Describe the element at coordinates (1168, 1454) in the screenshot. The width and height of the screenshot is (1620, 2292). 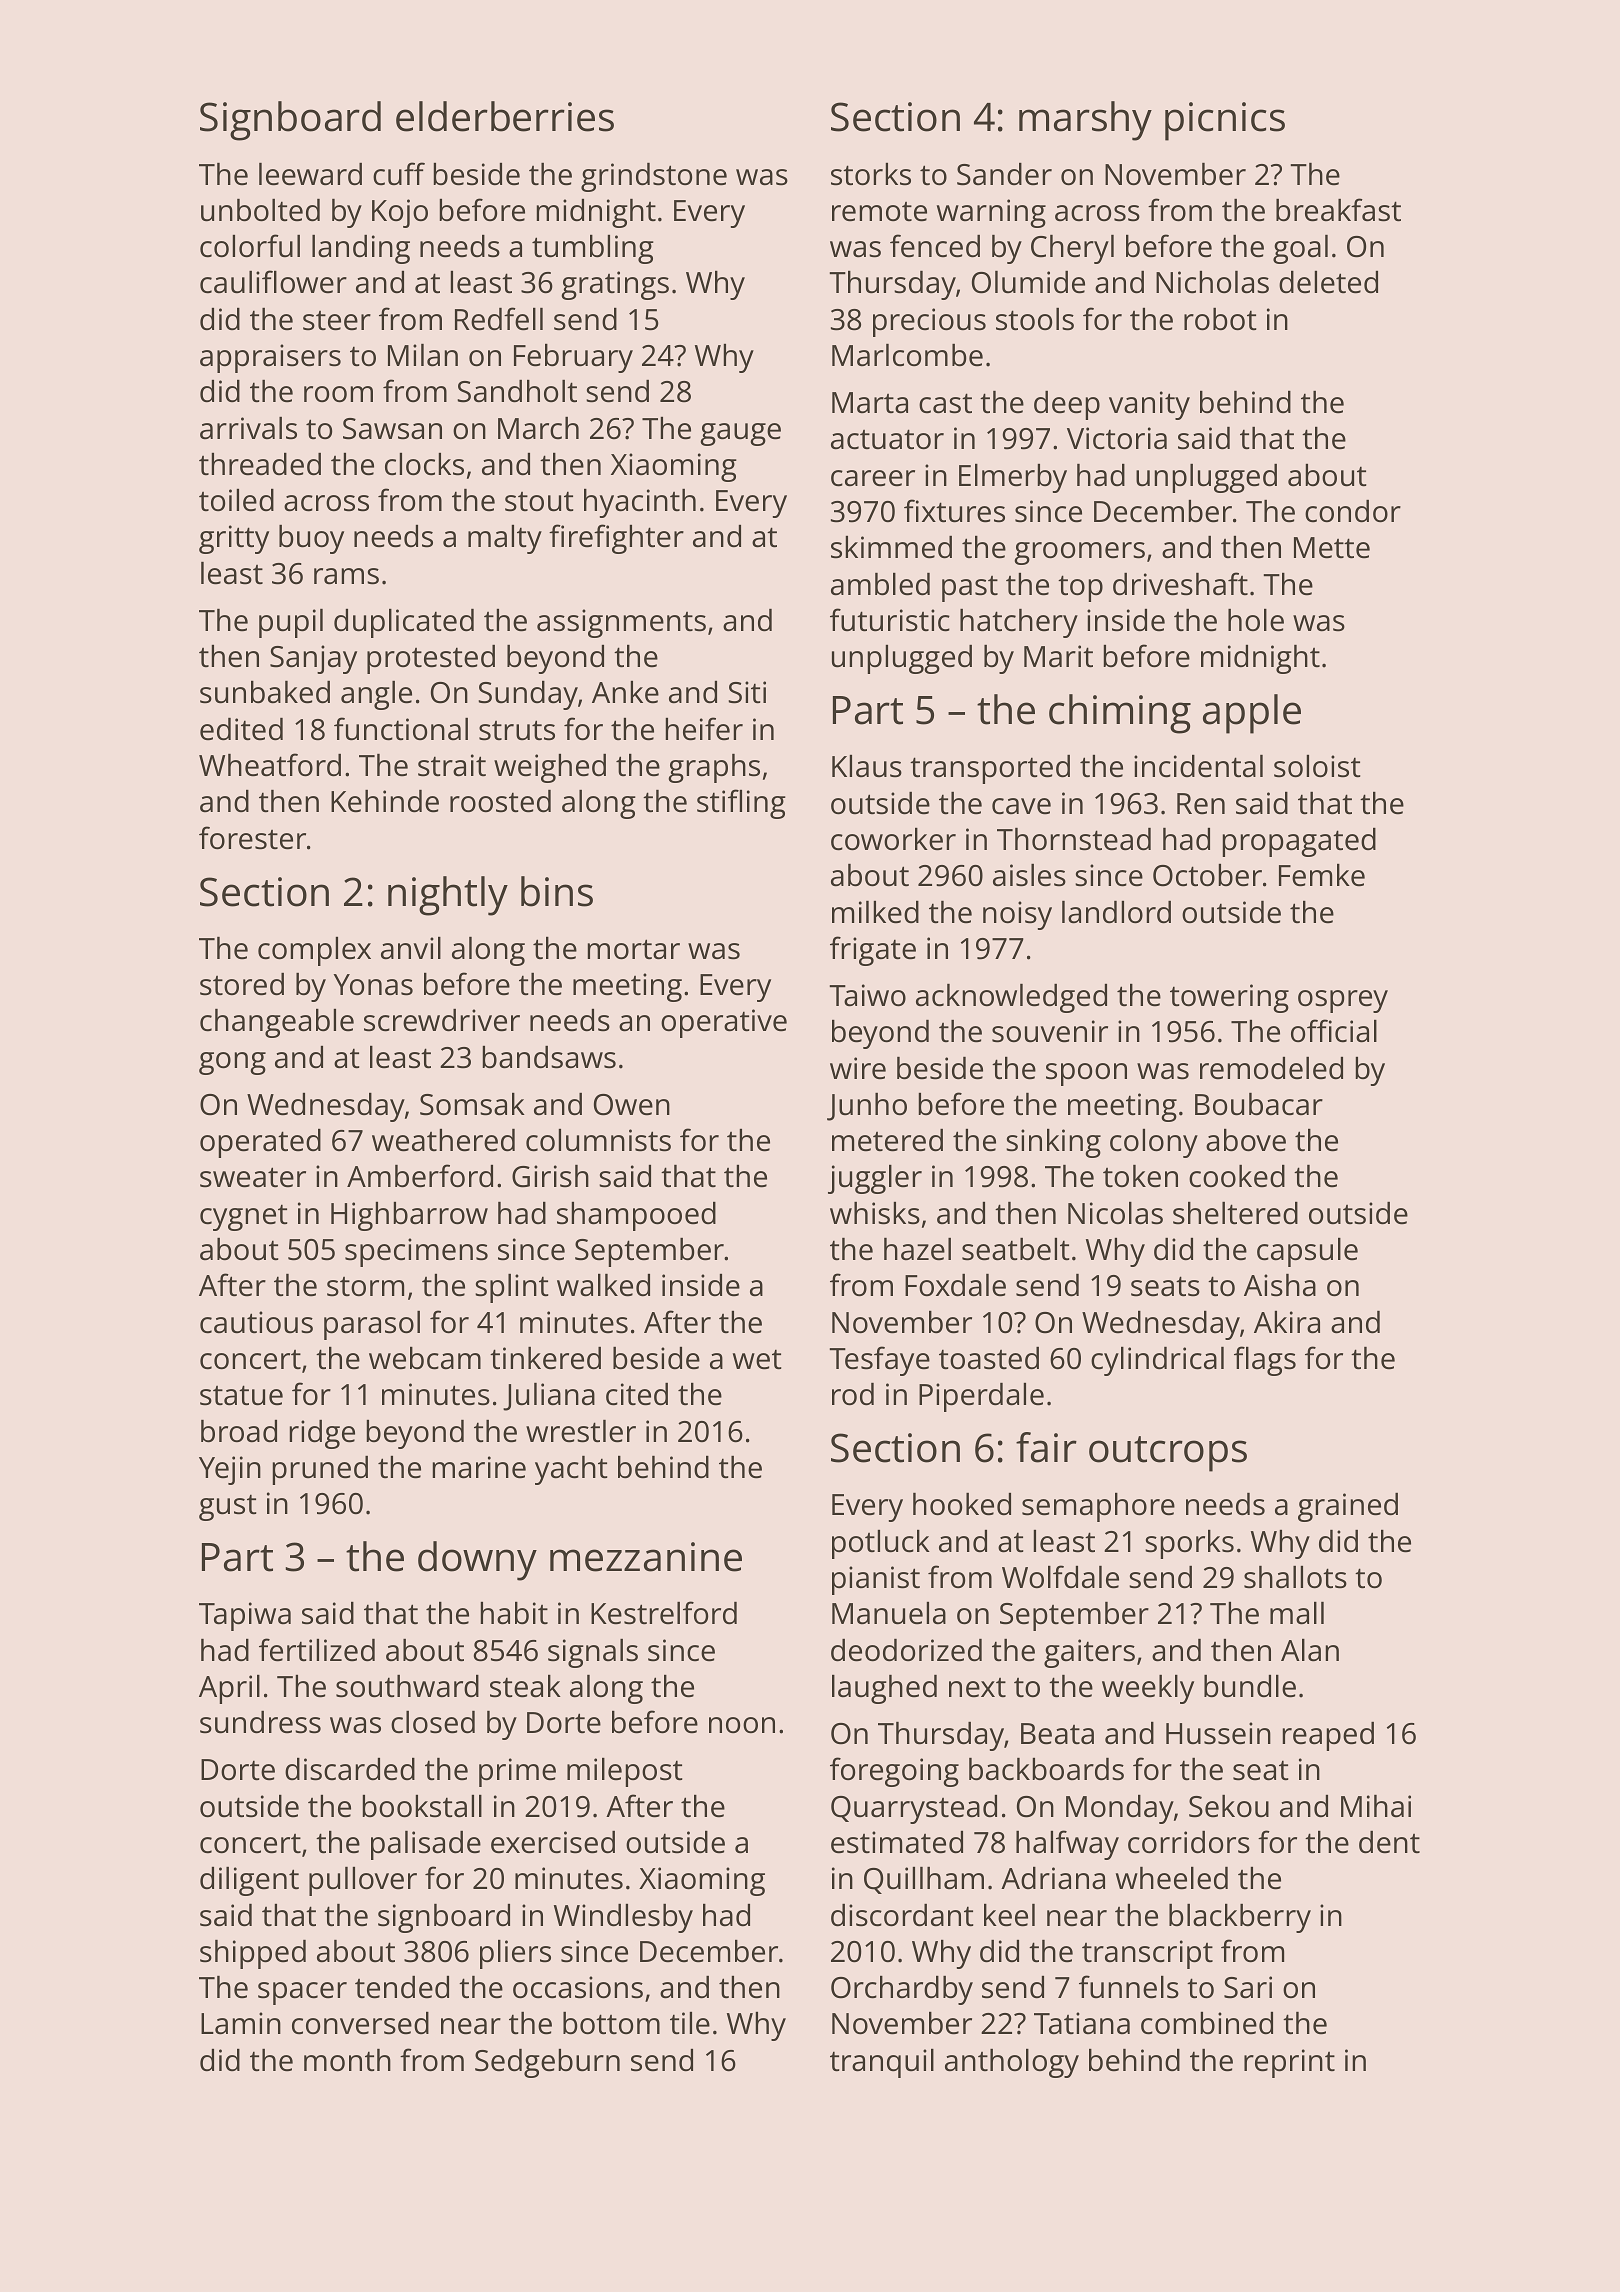
I see `outcrops` at that location.
